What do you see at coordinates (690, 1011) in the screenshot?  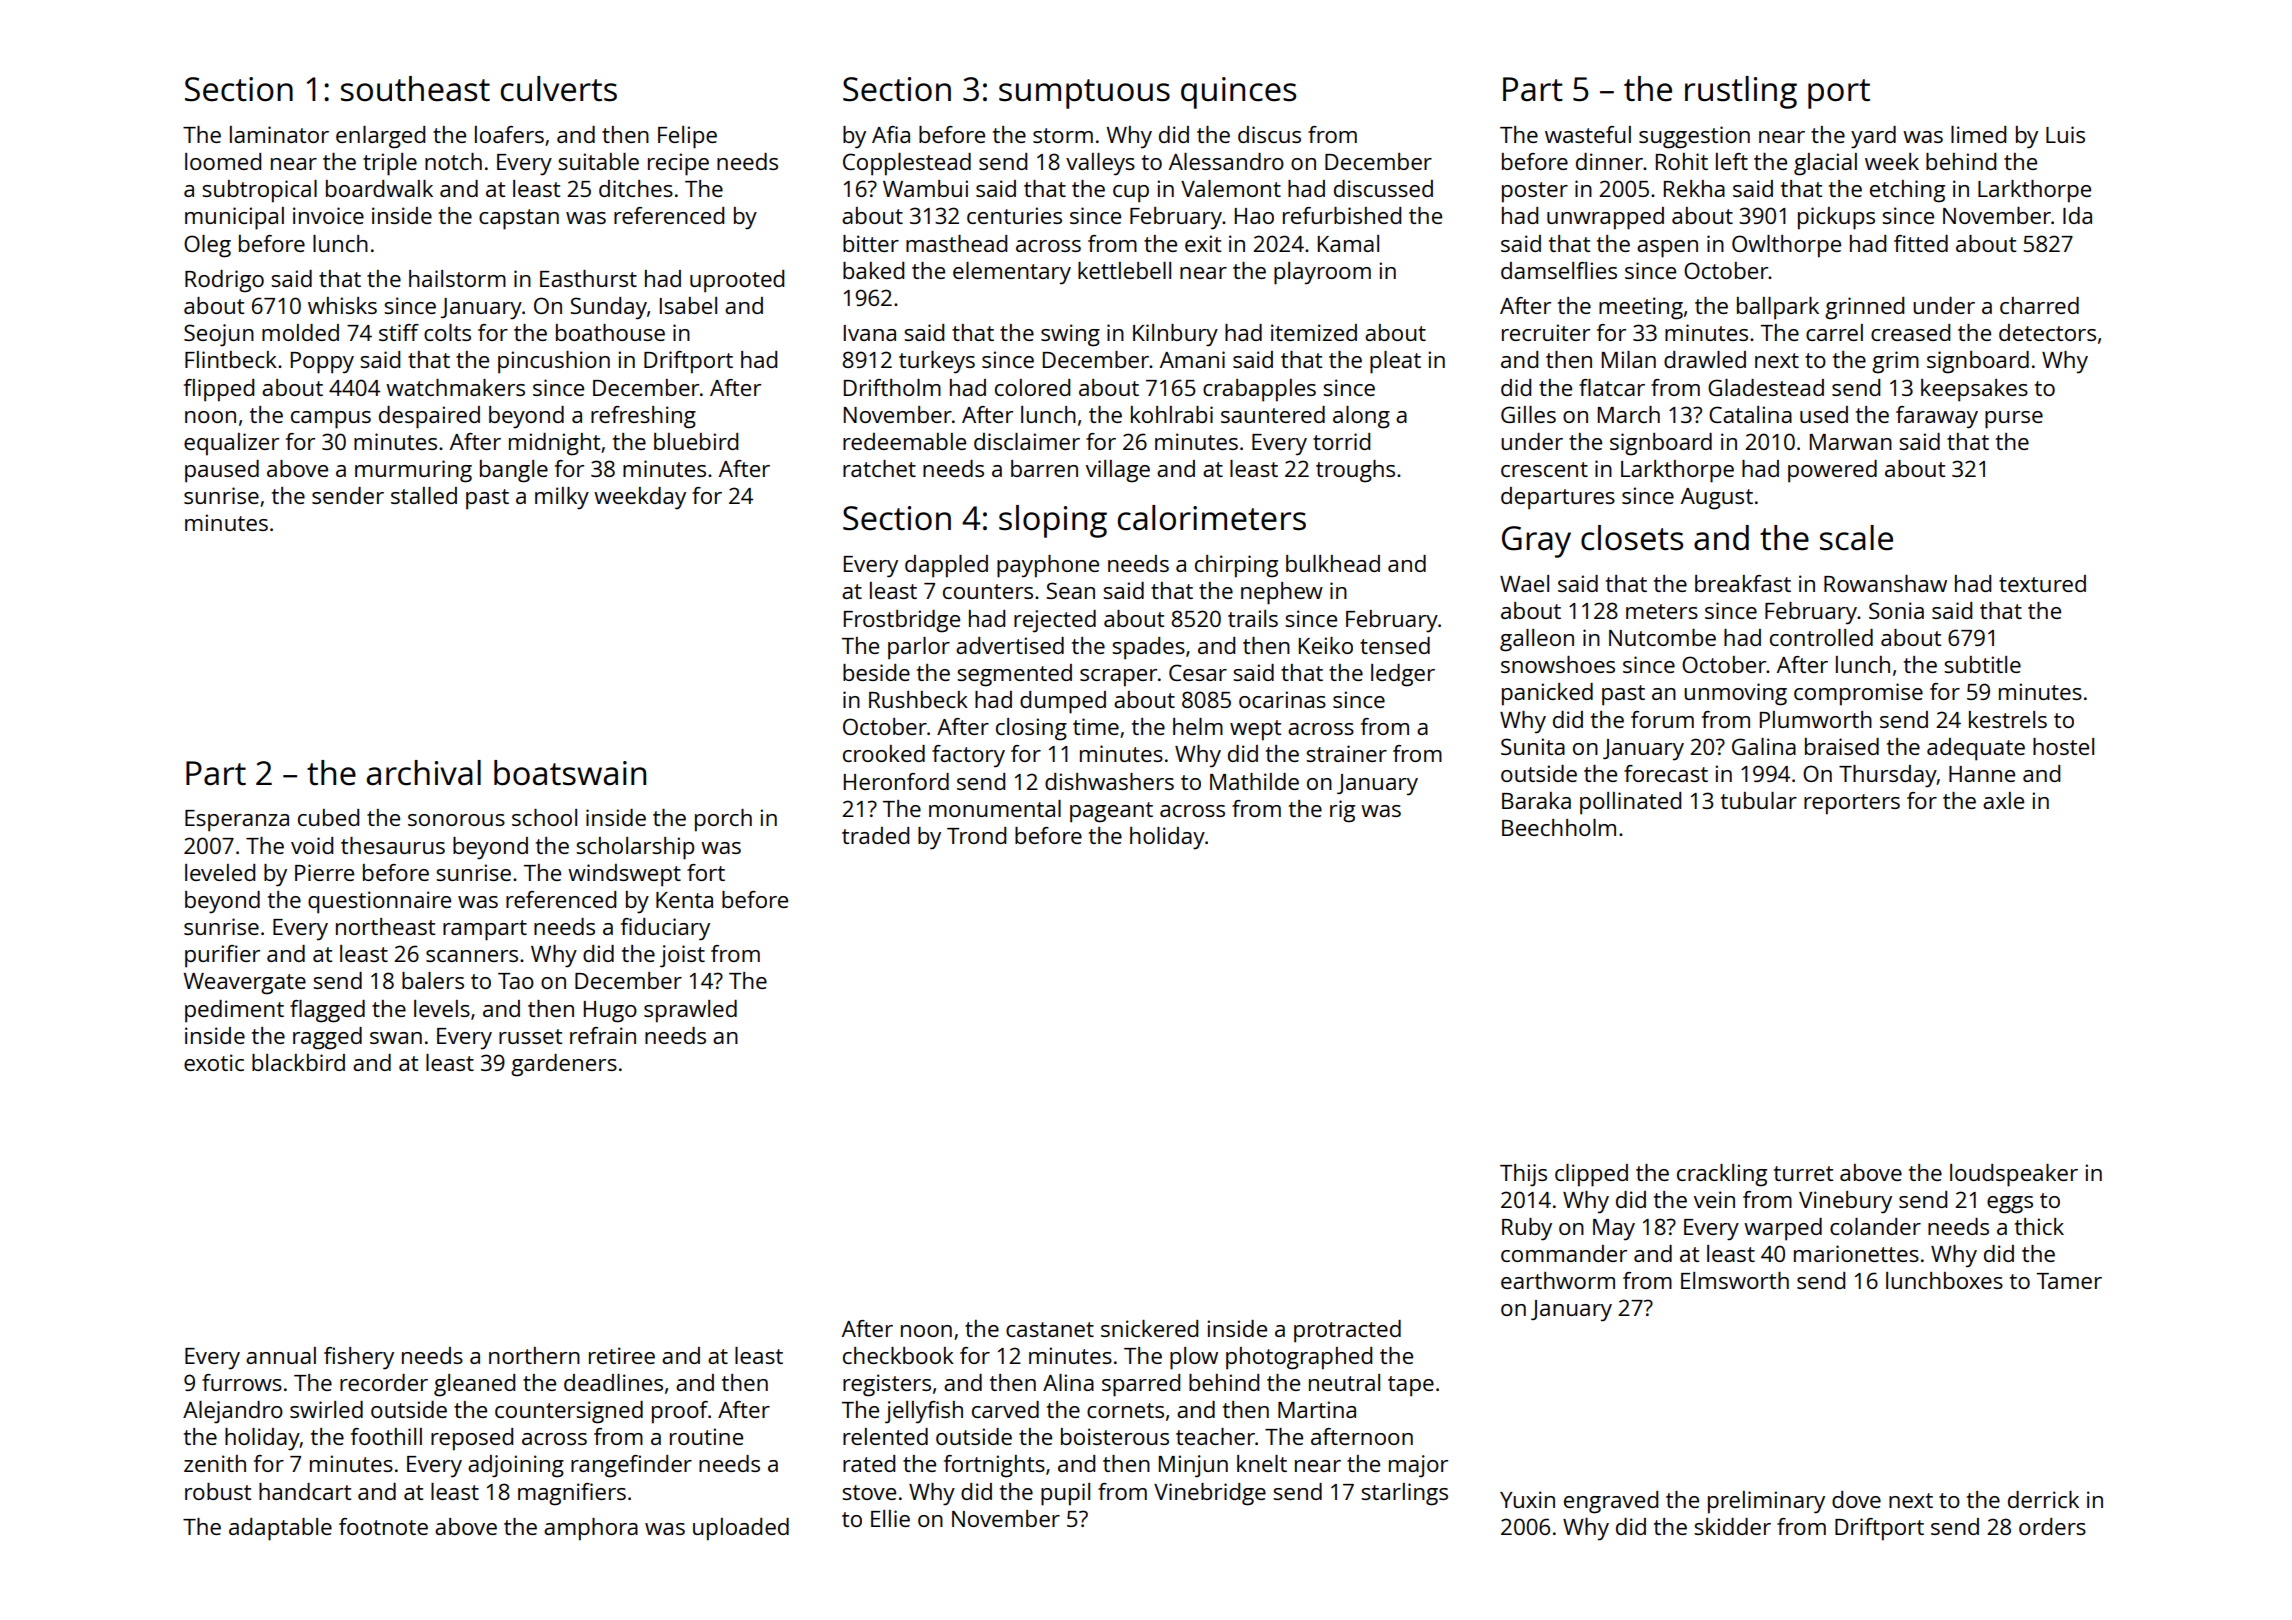 I see `sprawled` at bounding box center [690, 1011].
